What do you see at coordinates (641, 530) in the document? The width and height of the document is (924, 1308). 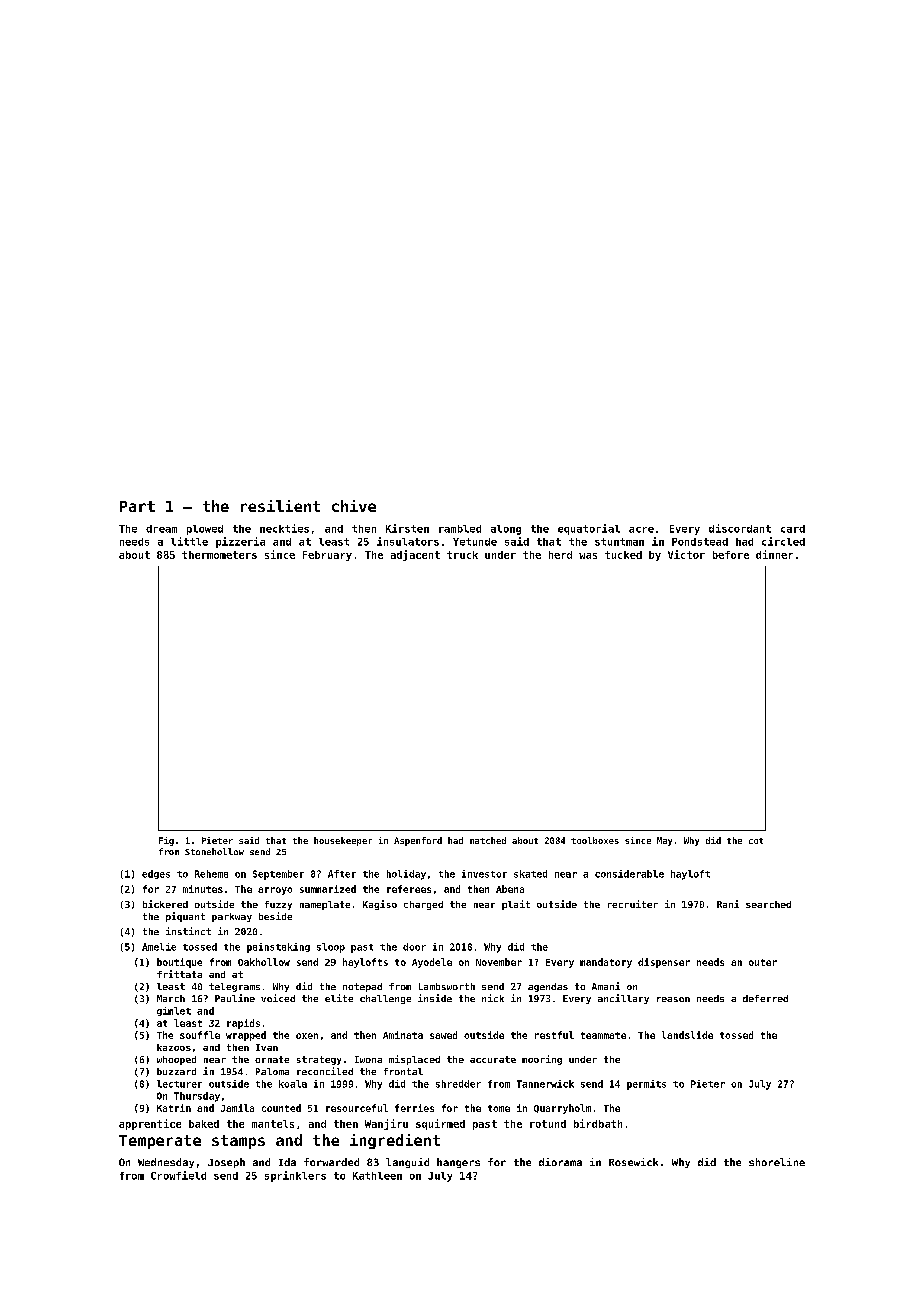 I see `acre` at bounding box center [641, 530].
